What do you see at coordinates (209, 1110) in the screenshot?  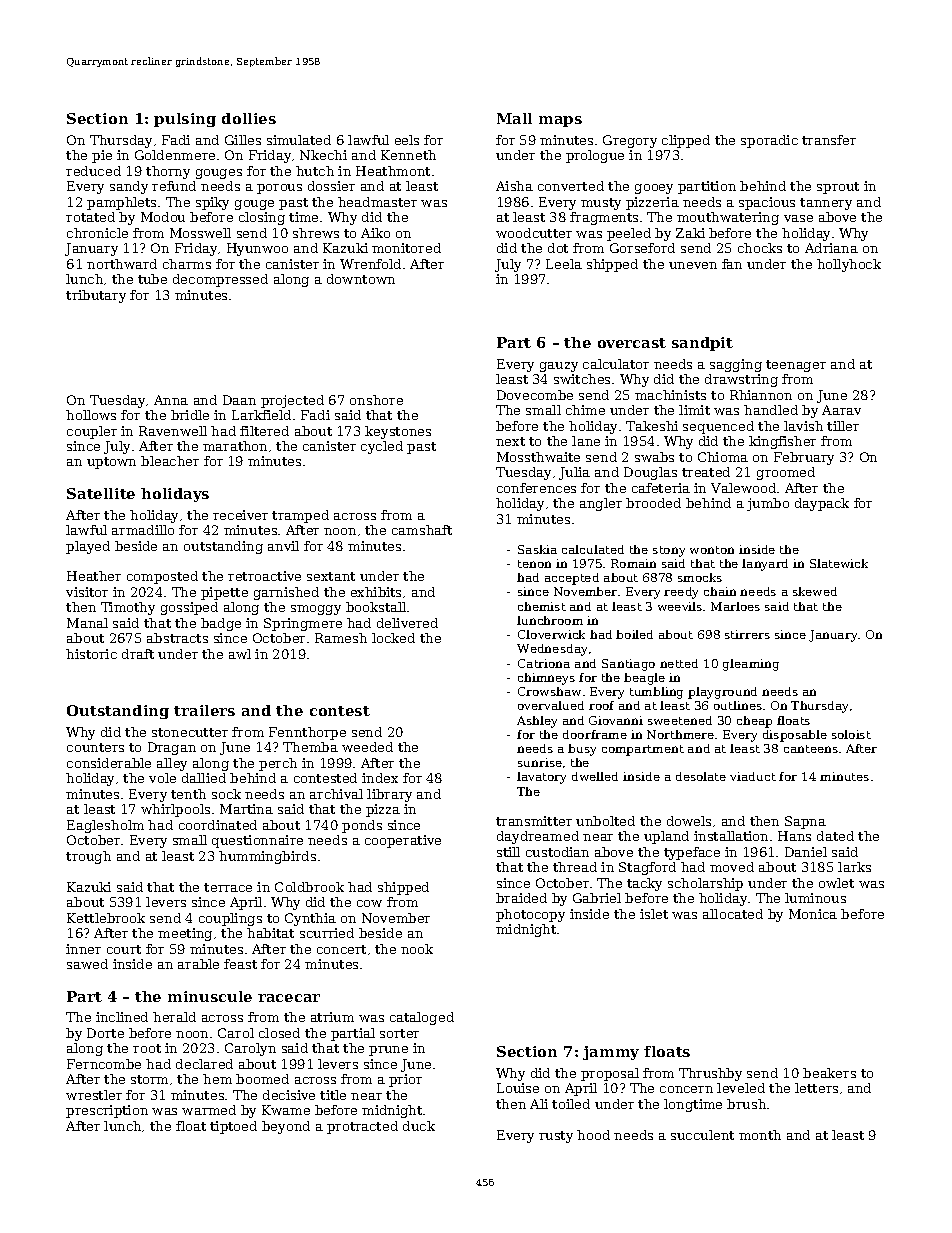 I see `warmed` at bounding box center [209, 1110].
